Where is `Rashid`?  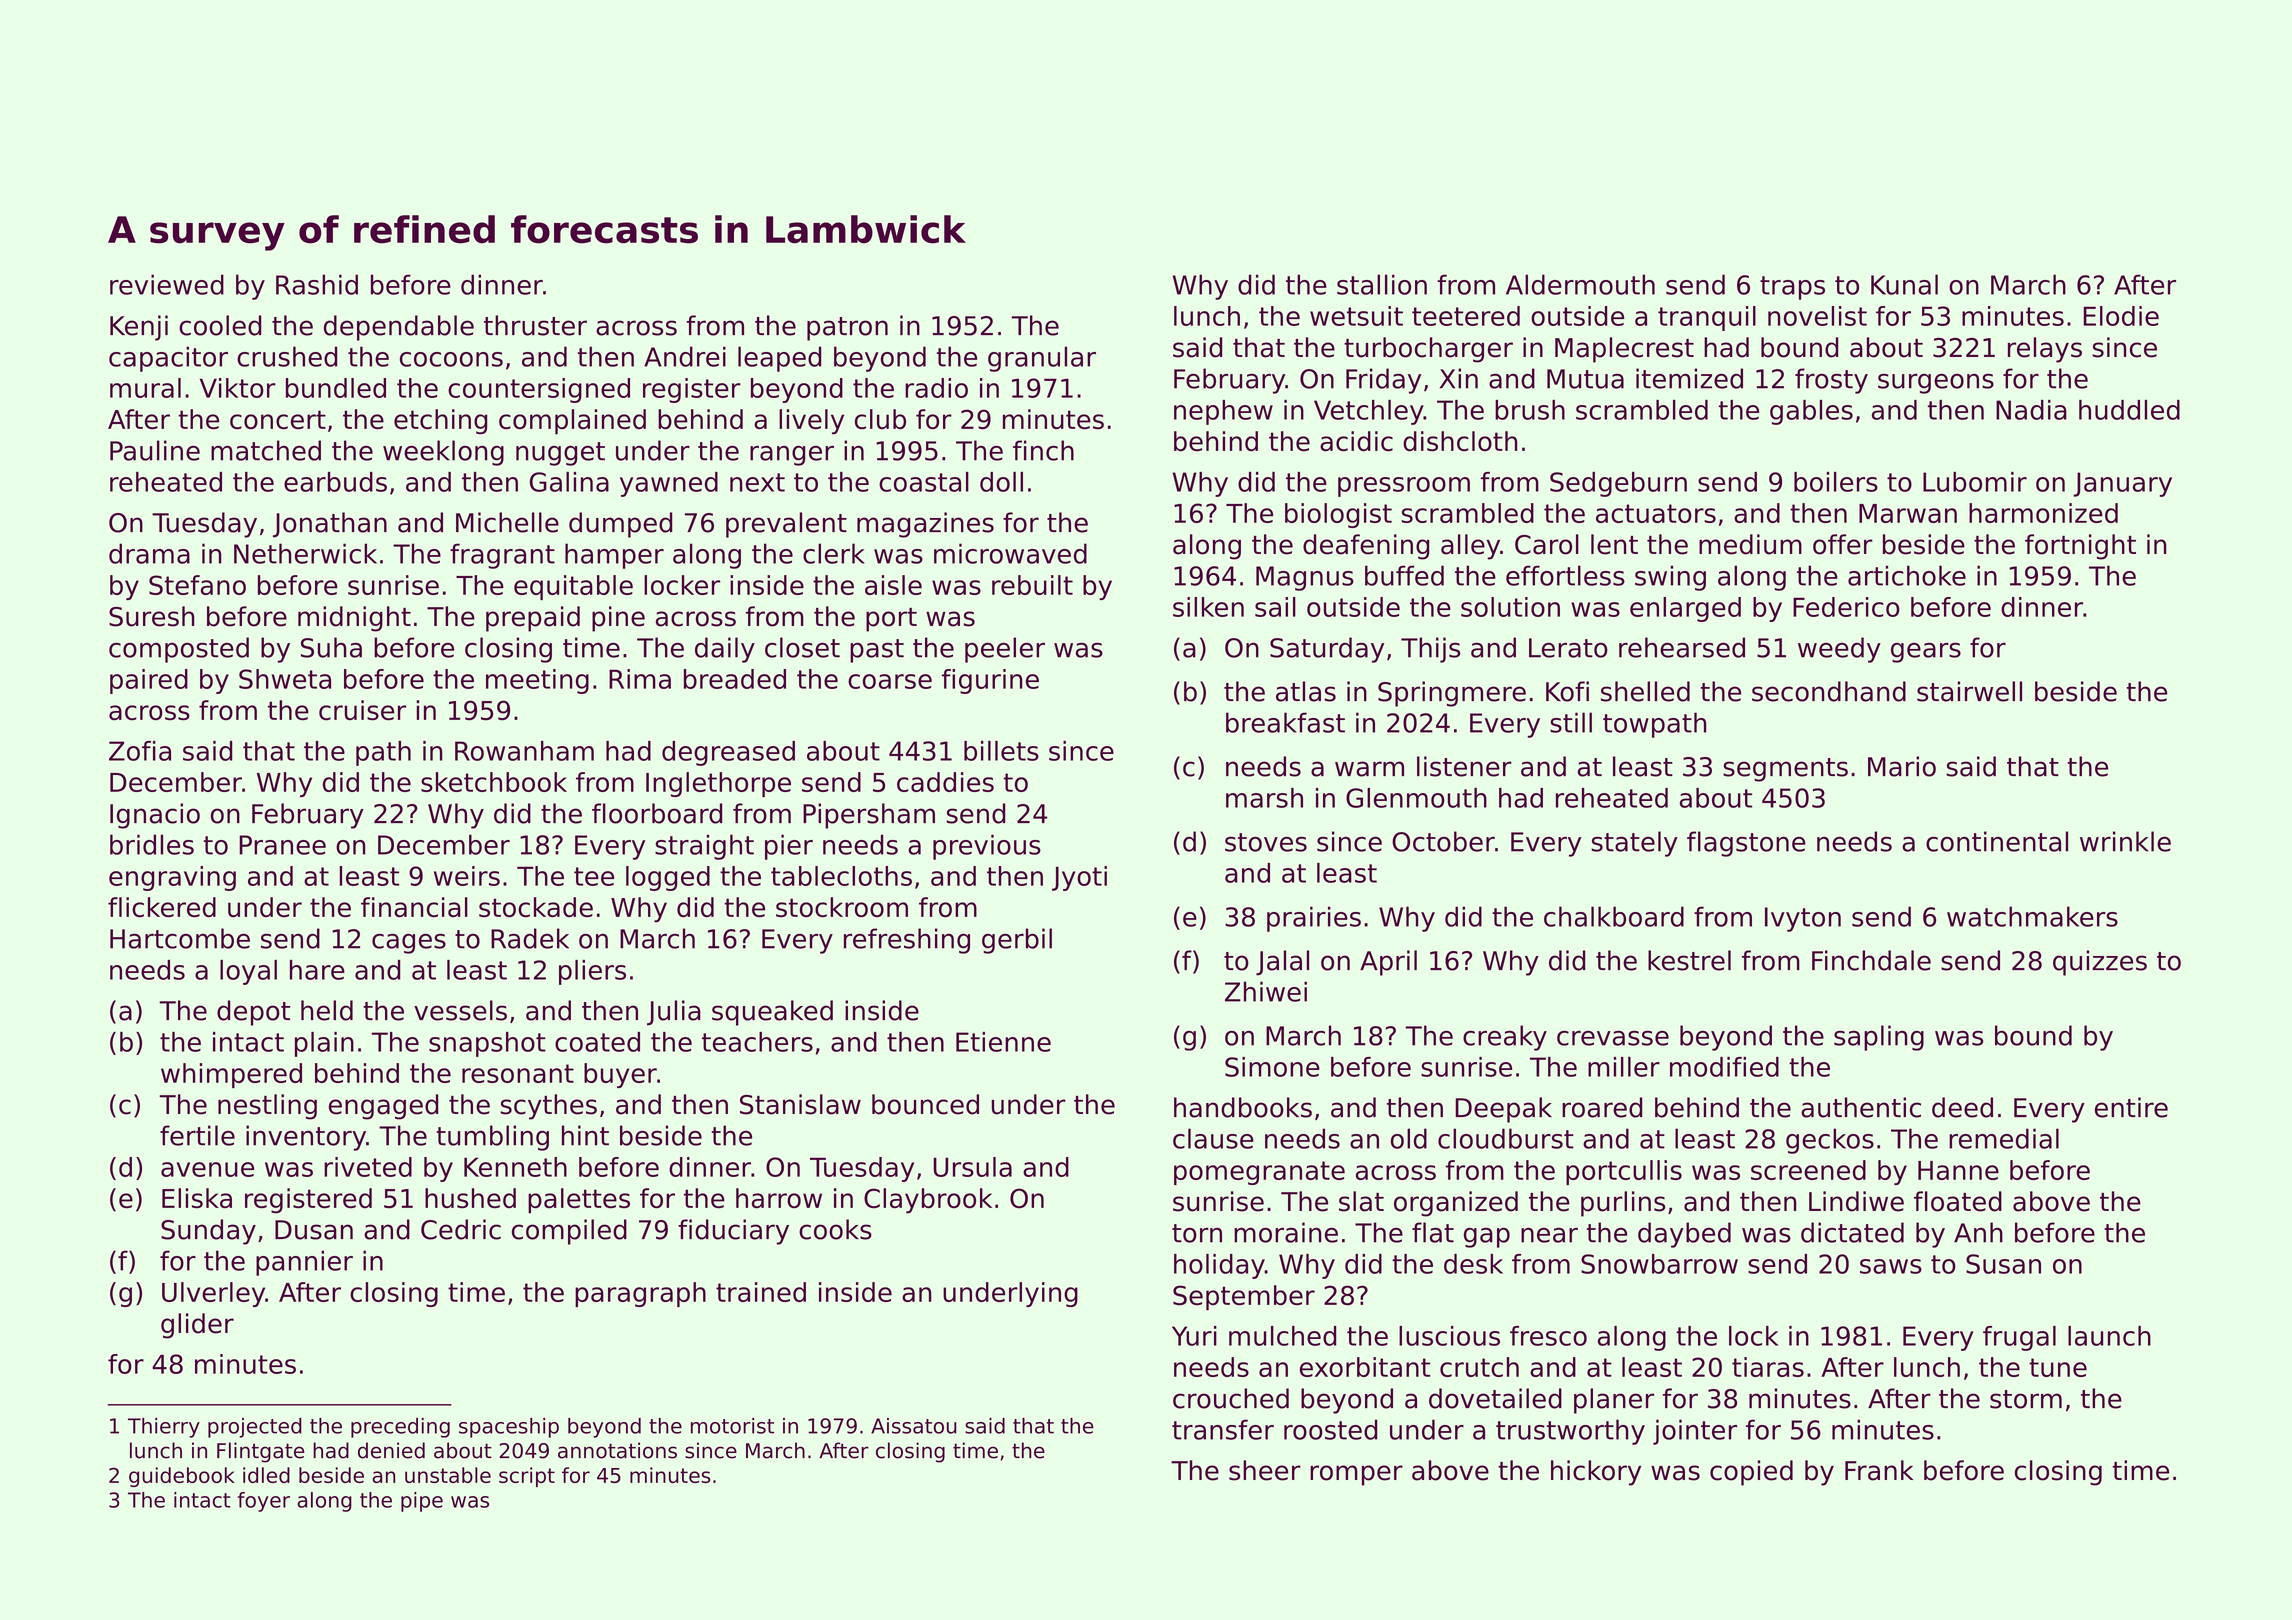
Rashid is located at coordinates (317, 284).
